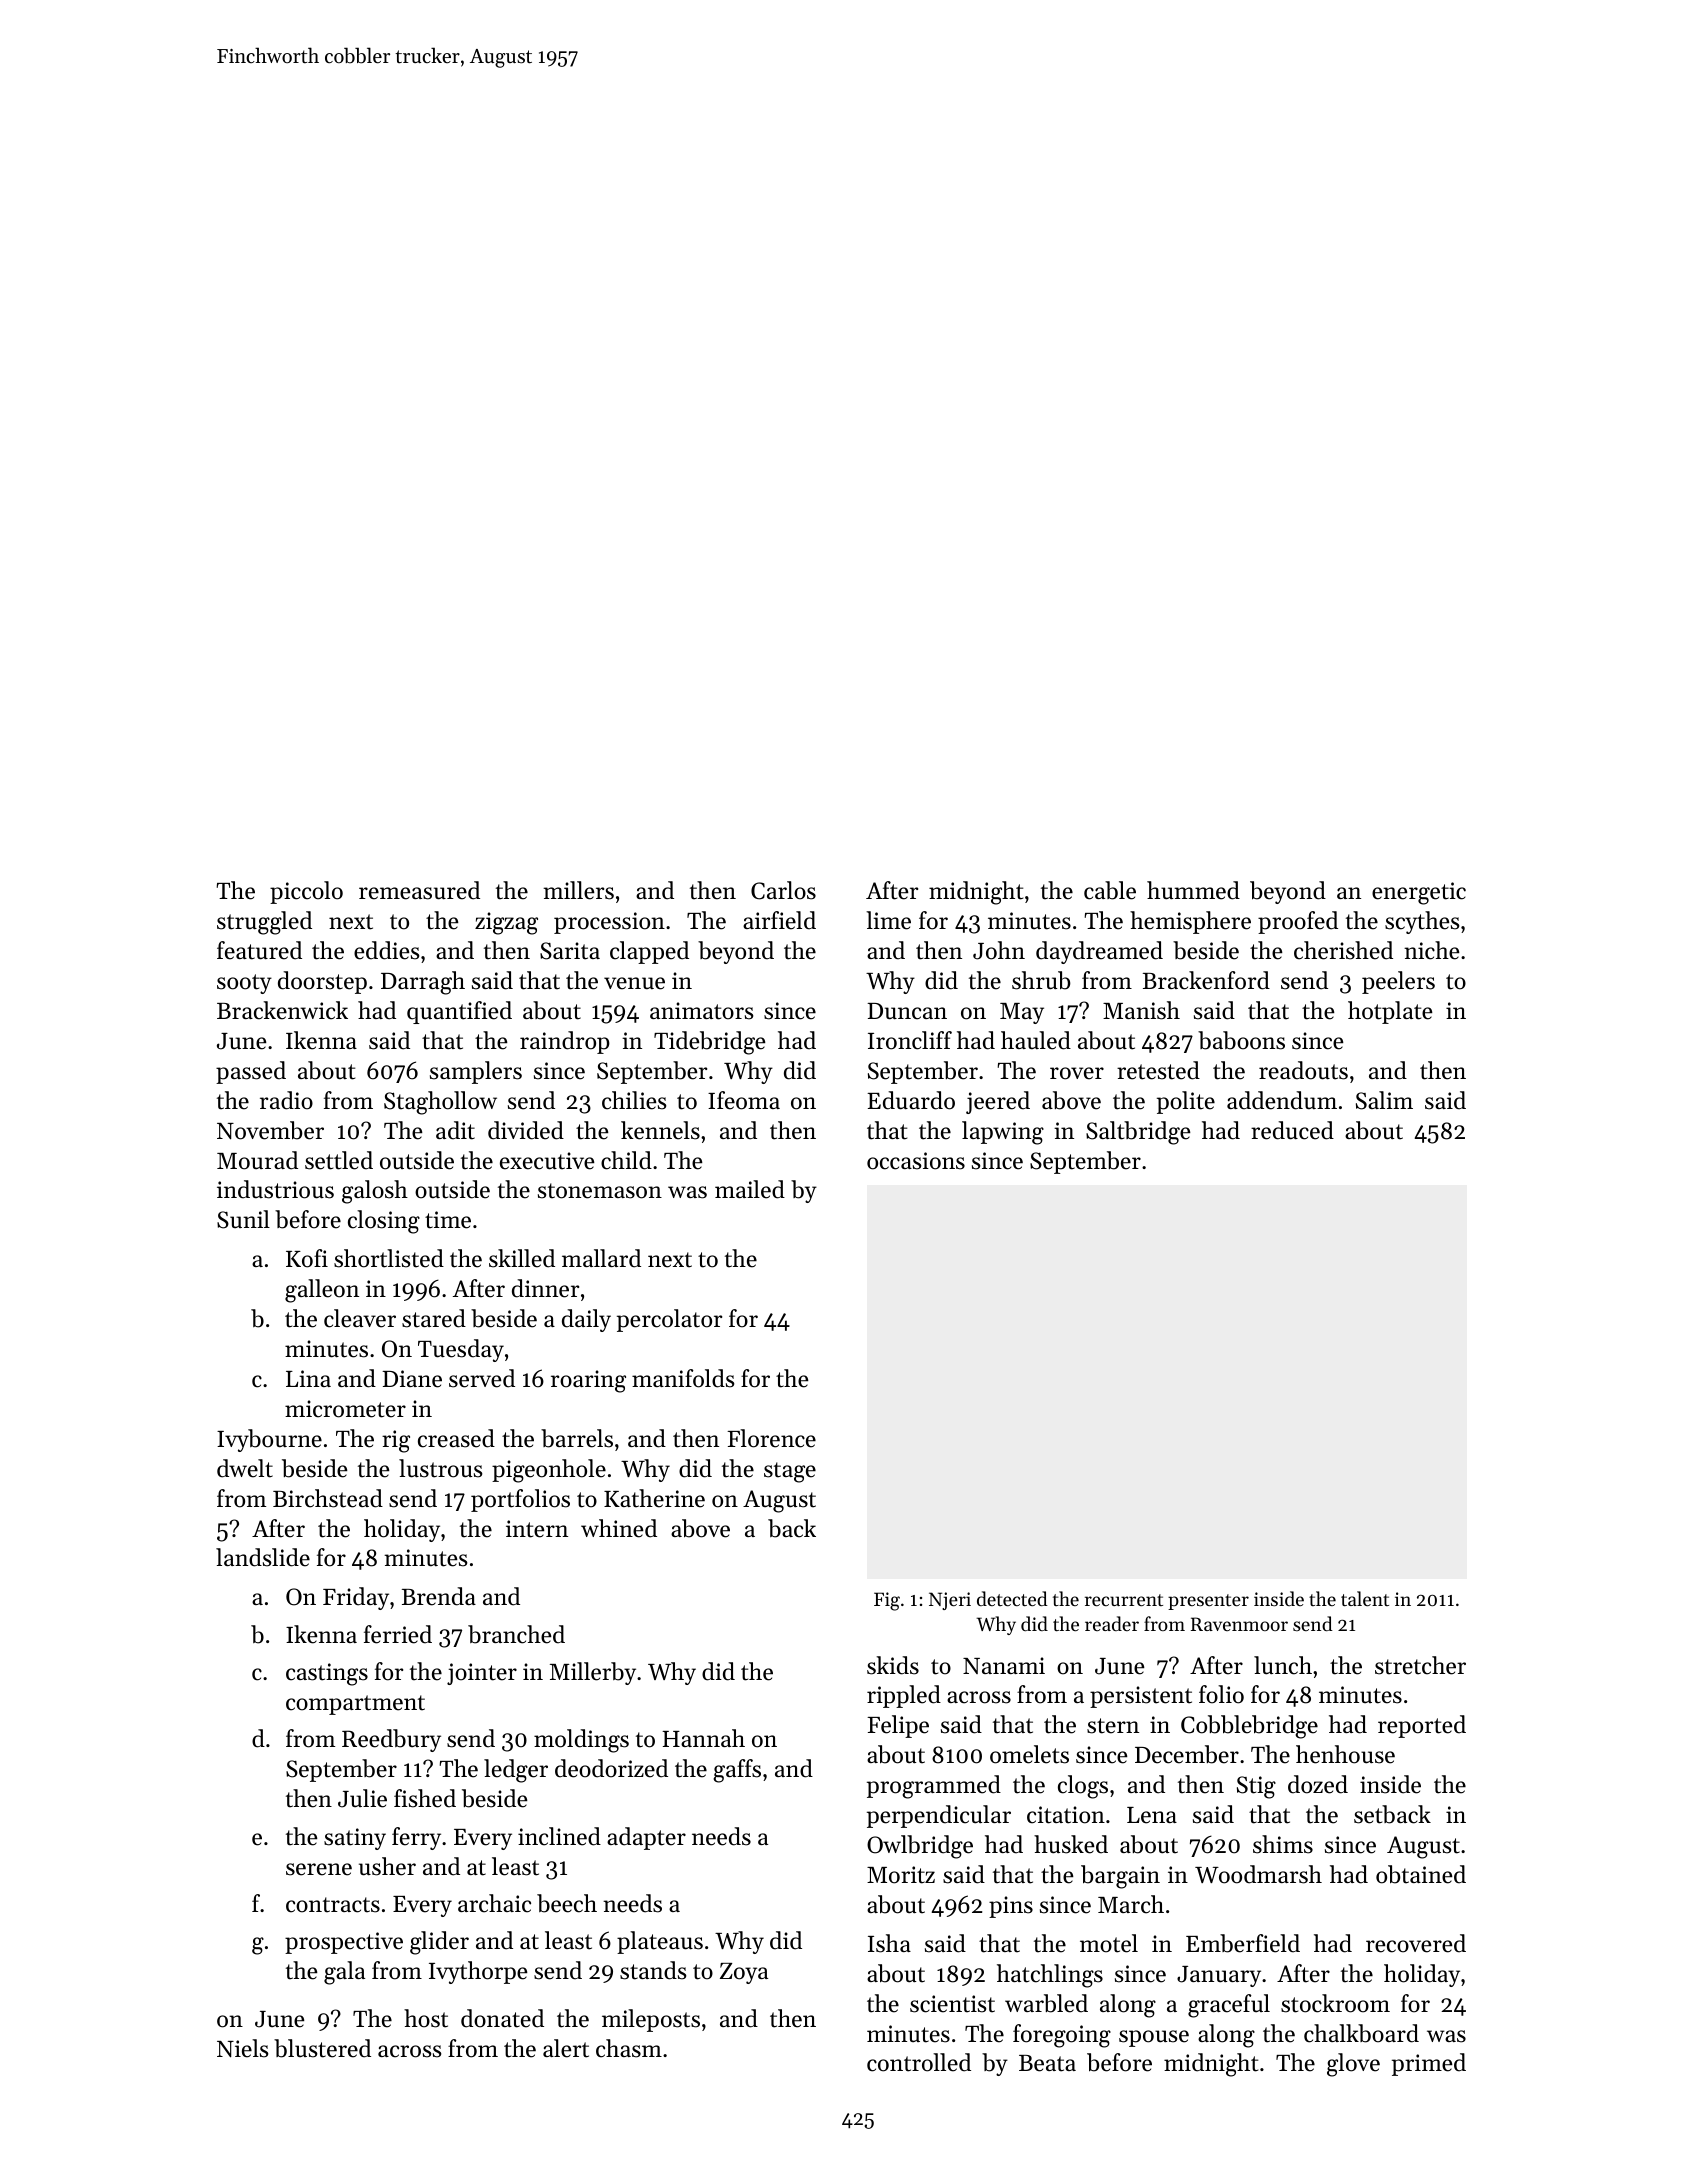 The width and height of the screenshot is (1683, 2178). Describe the element at coordinates (1152, 1815) in the screenshot. I see `Lena` at that location.
